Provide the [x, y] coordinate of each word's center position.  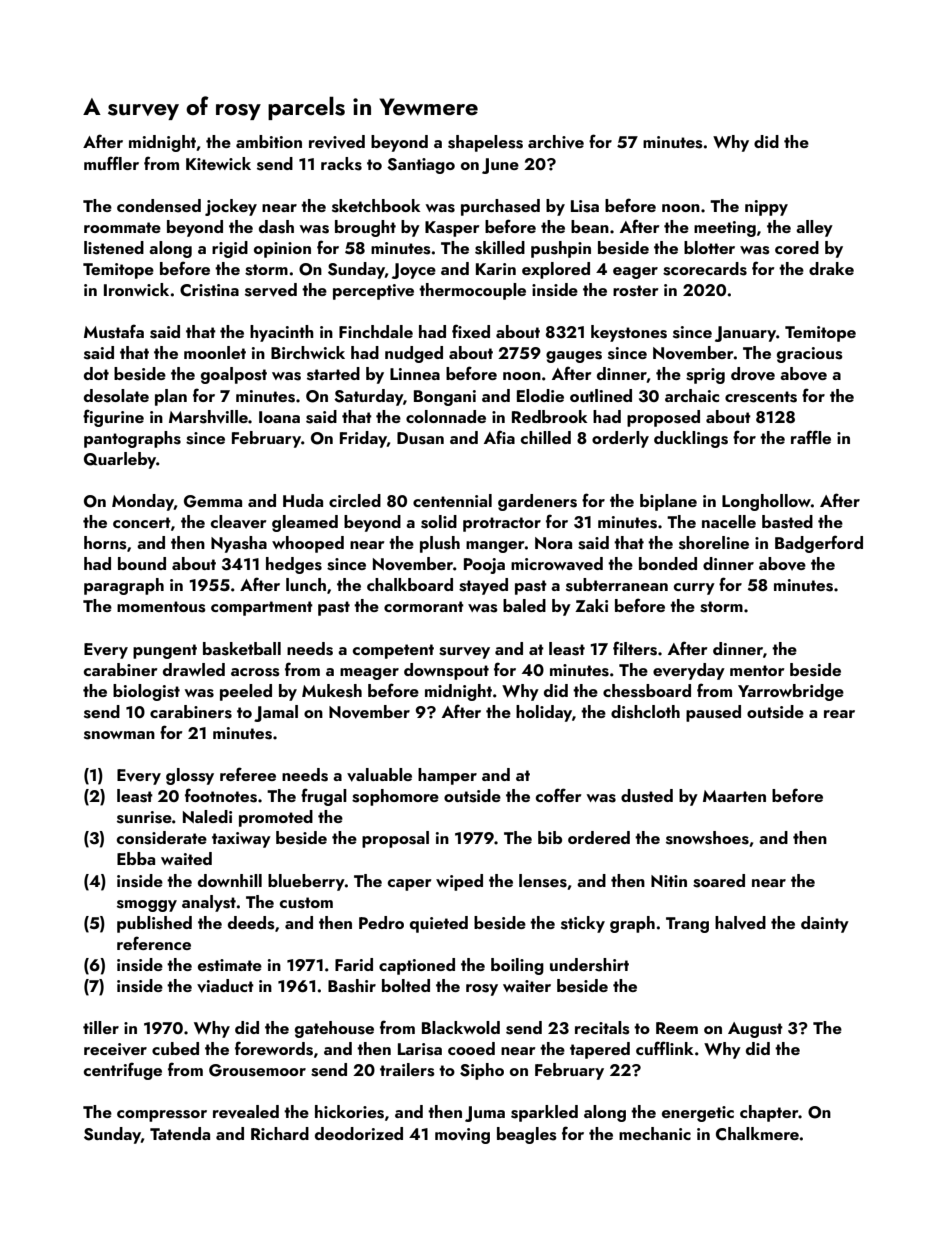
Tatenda [180, 1133]
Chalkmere [757, 1134]
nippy [766, 208]
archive [556, 142]
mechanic [655, 1133]
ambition [269, 141]
